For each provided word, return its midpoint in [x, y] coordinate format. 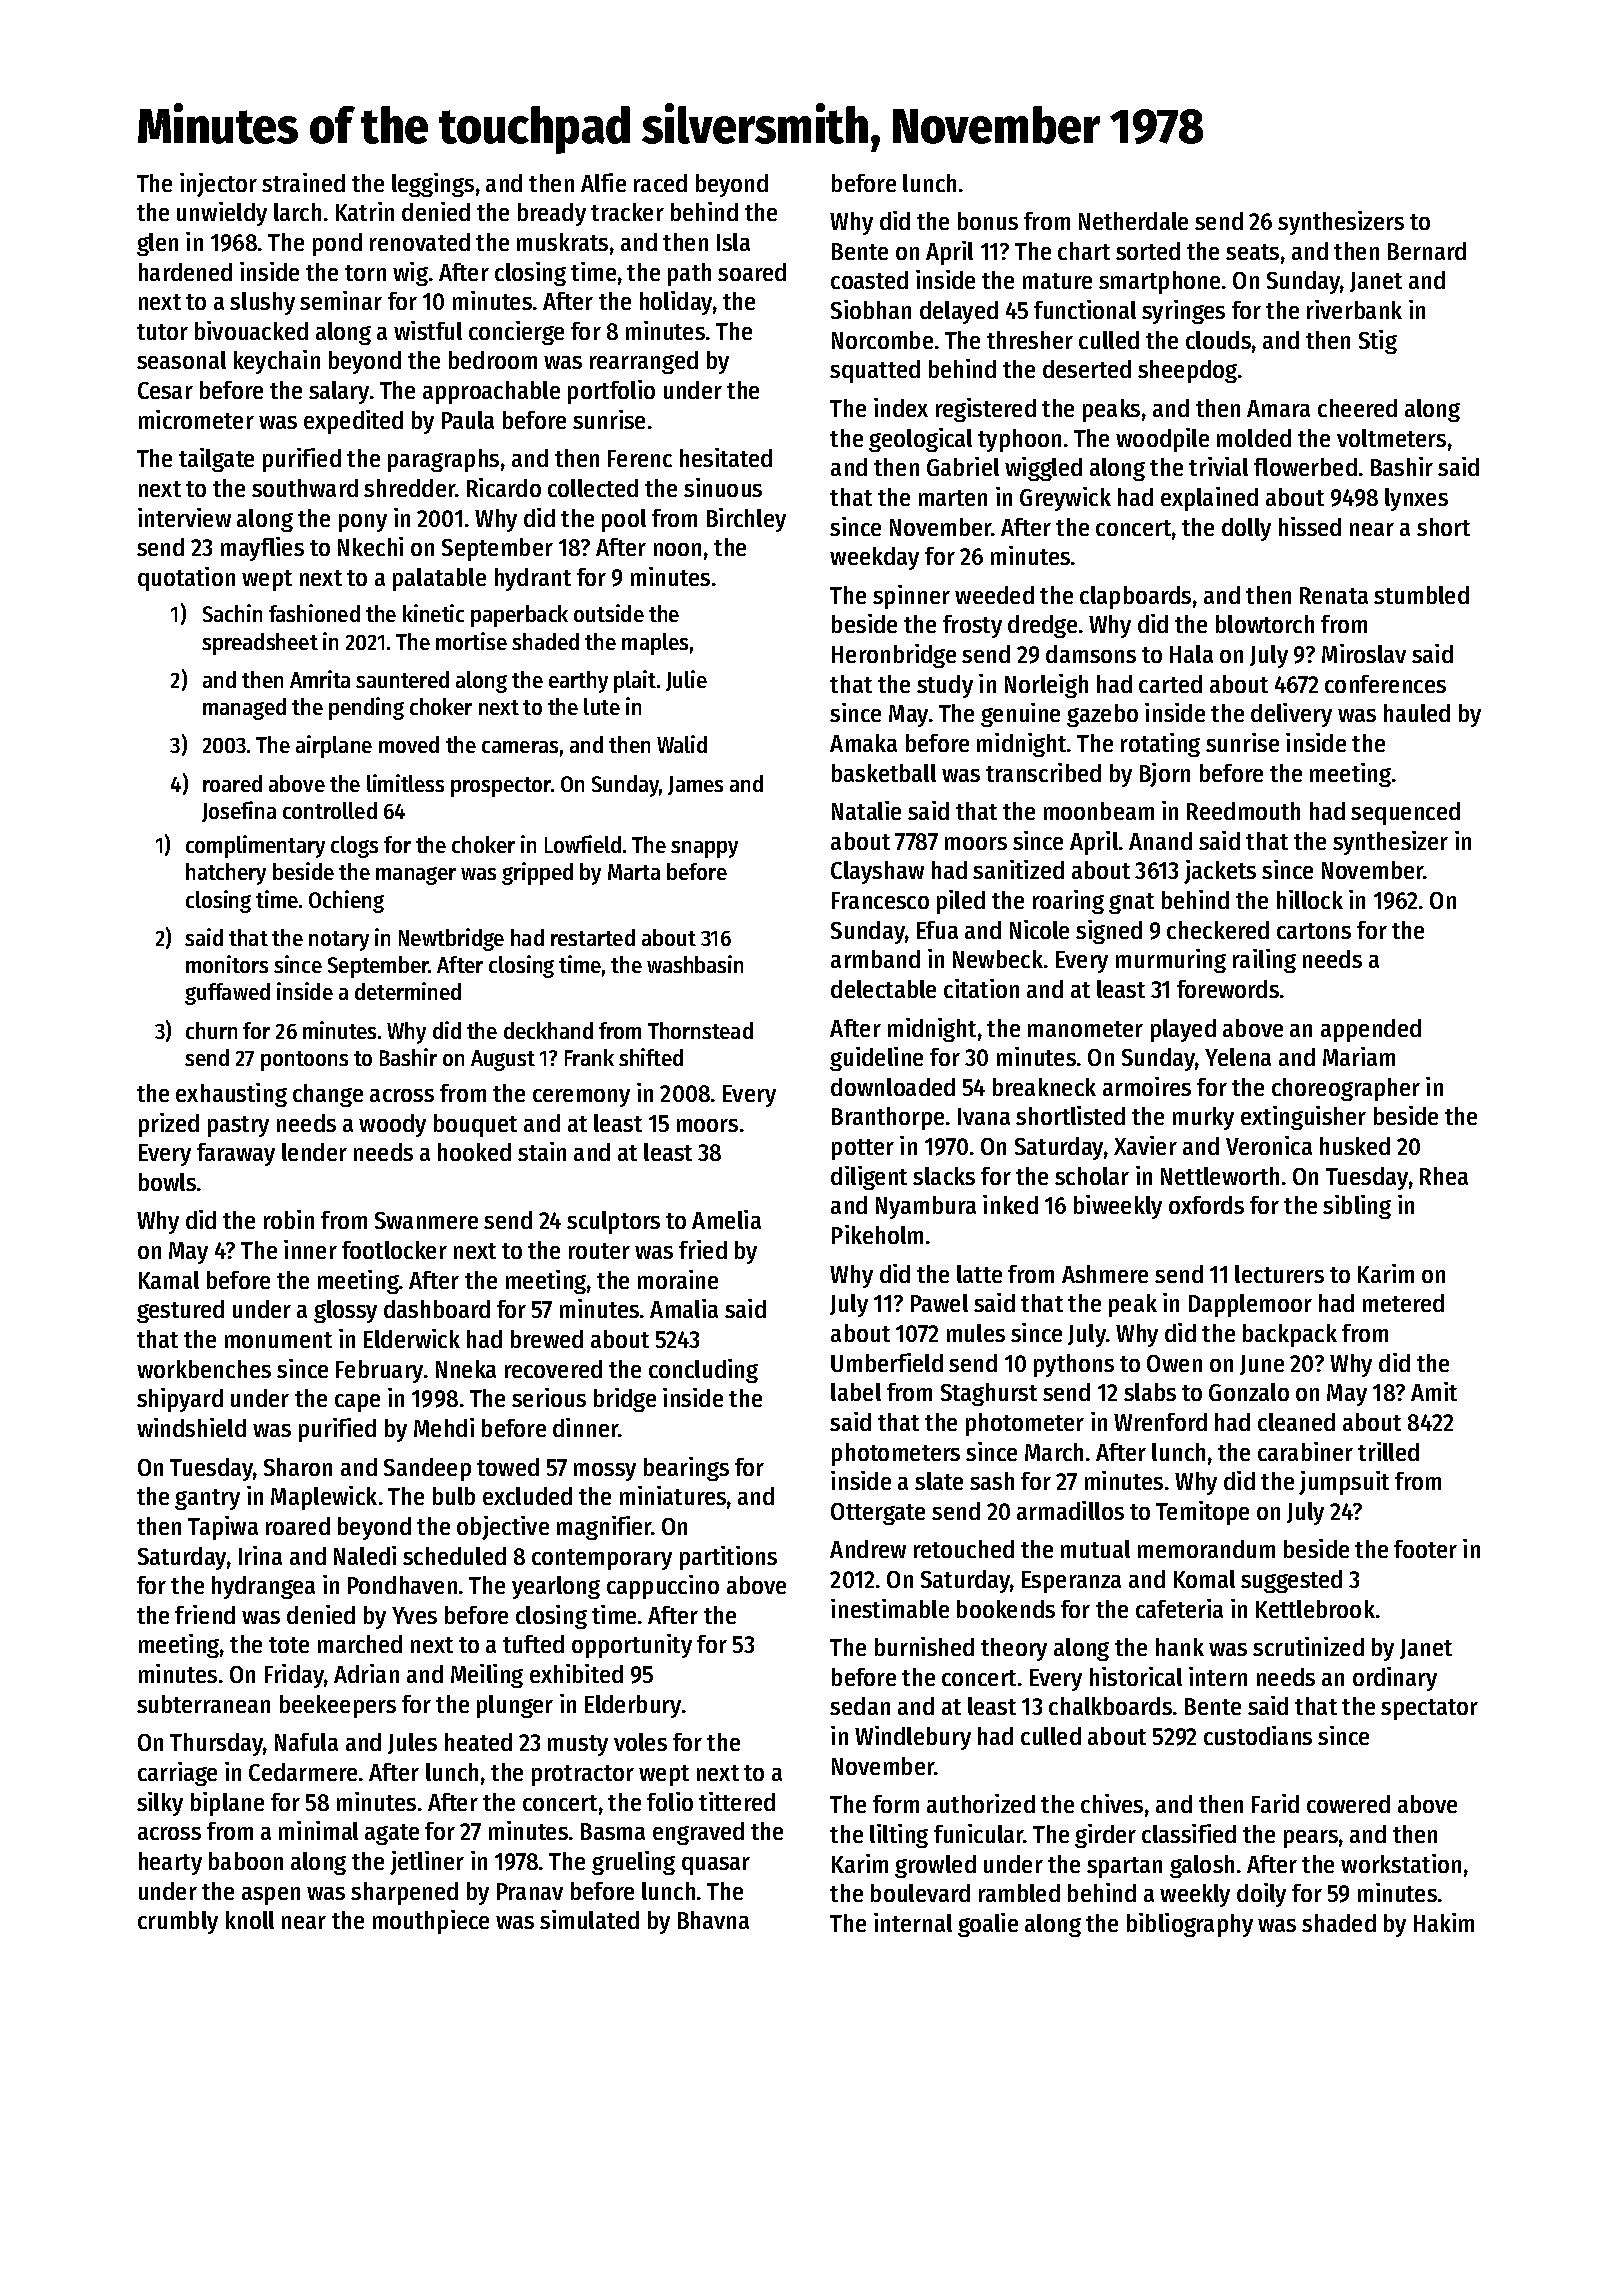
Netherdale [1133, 221]
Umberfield [887, 1362]
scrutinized [1308, 1646]
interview [184, 517]
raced [660, 183]
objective [503, 1528]
